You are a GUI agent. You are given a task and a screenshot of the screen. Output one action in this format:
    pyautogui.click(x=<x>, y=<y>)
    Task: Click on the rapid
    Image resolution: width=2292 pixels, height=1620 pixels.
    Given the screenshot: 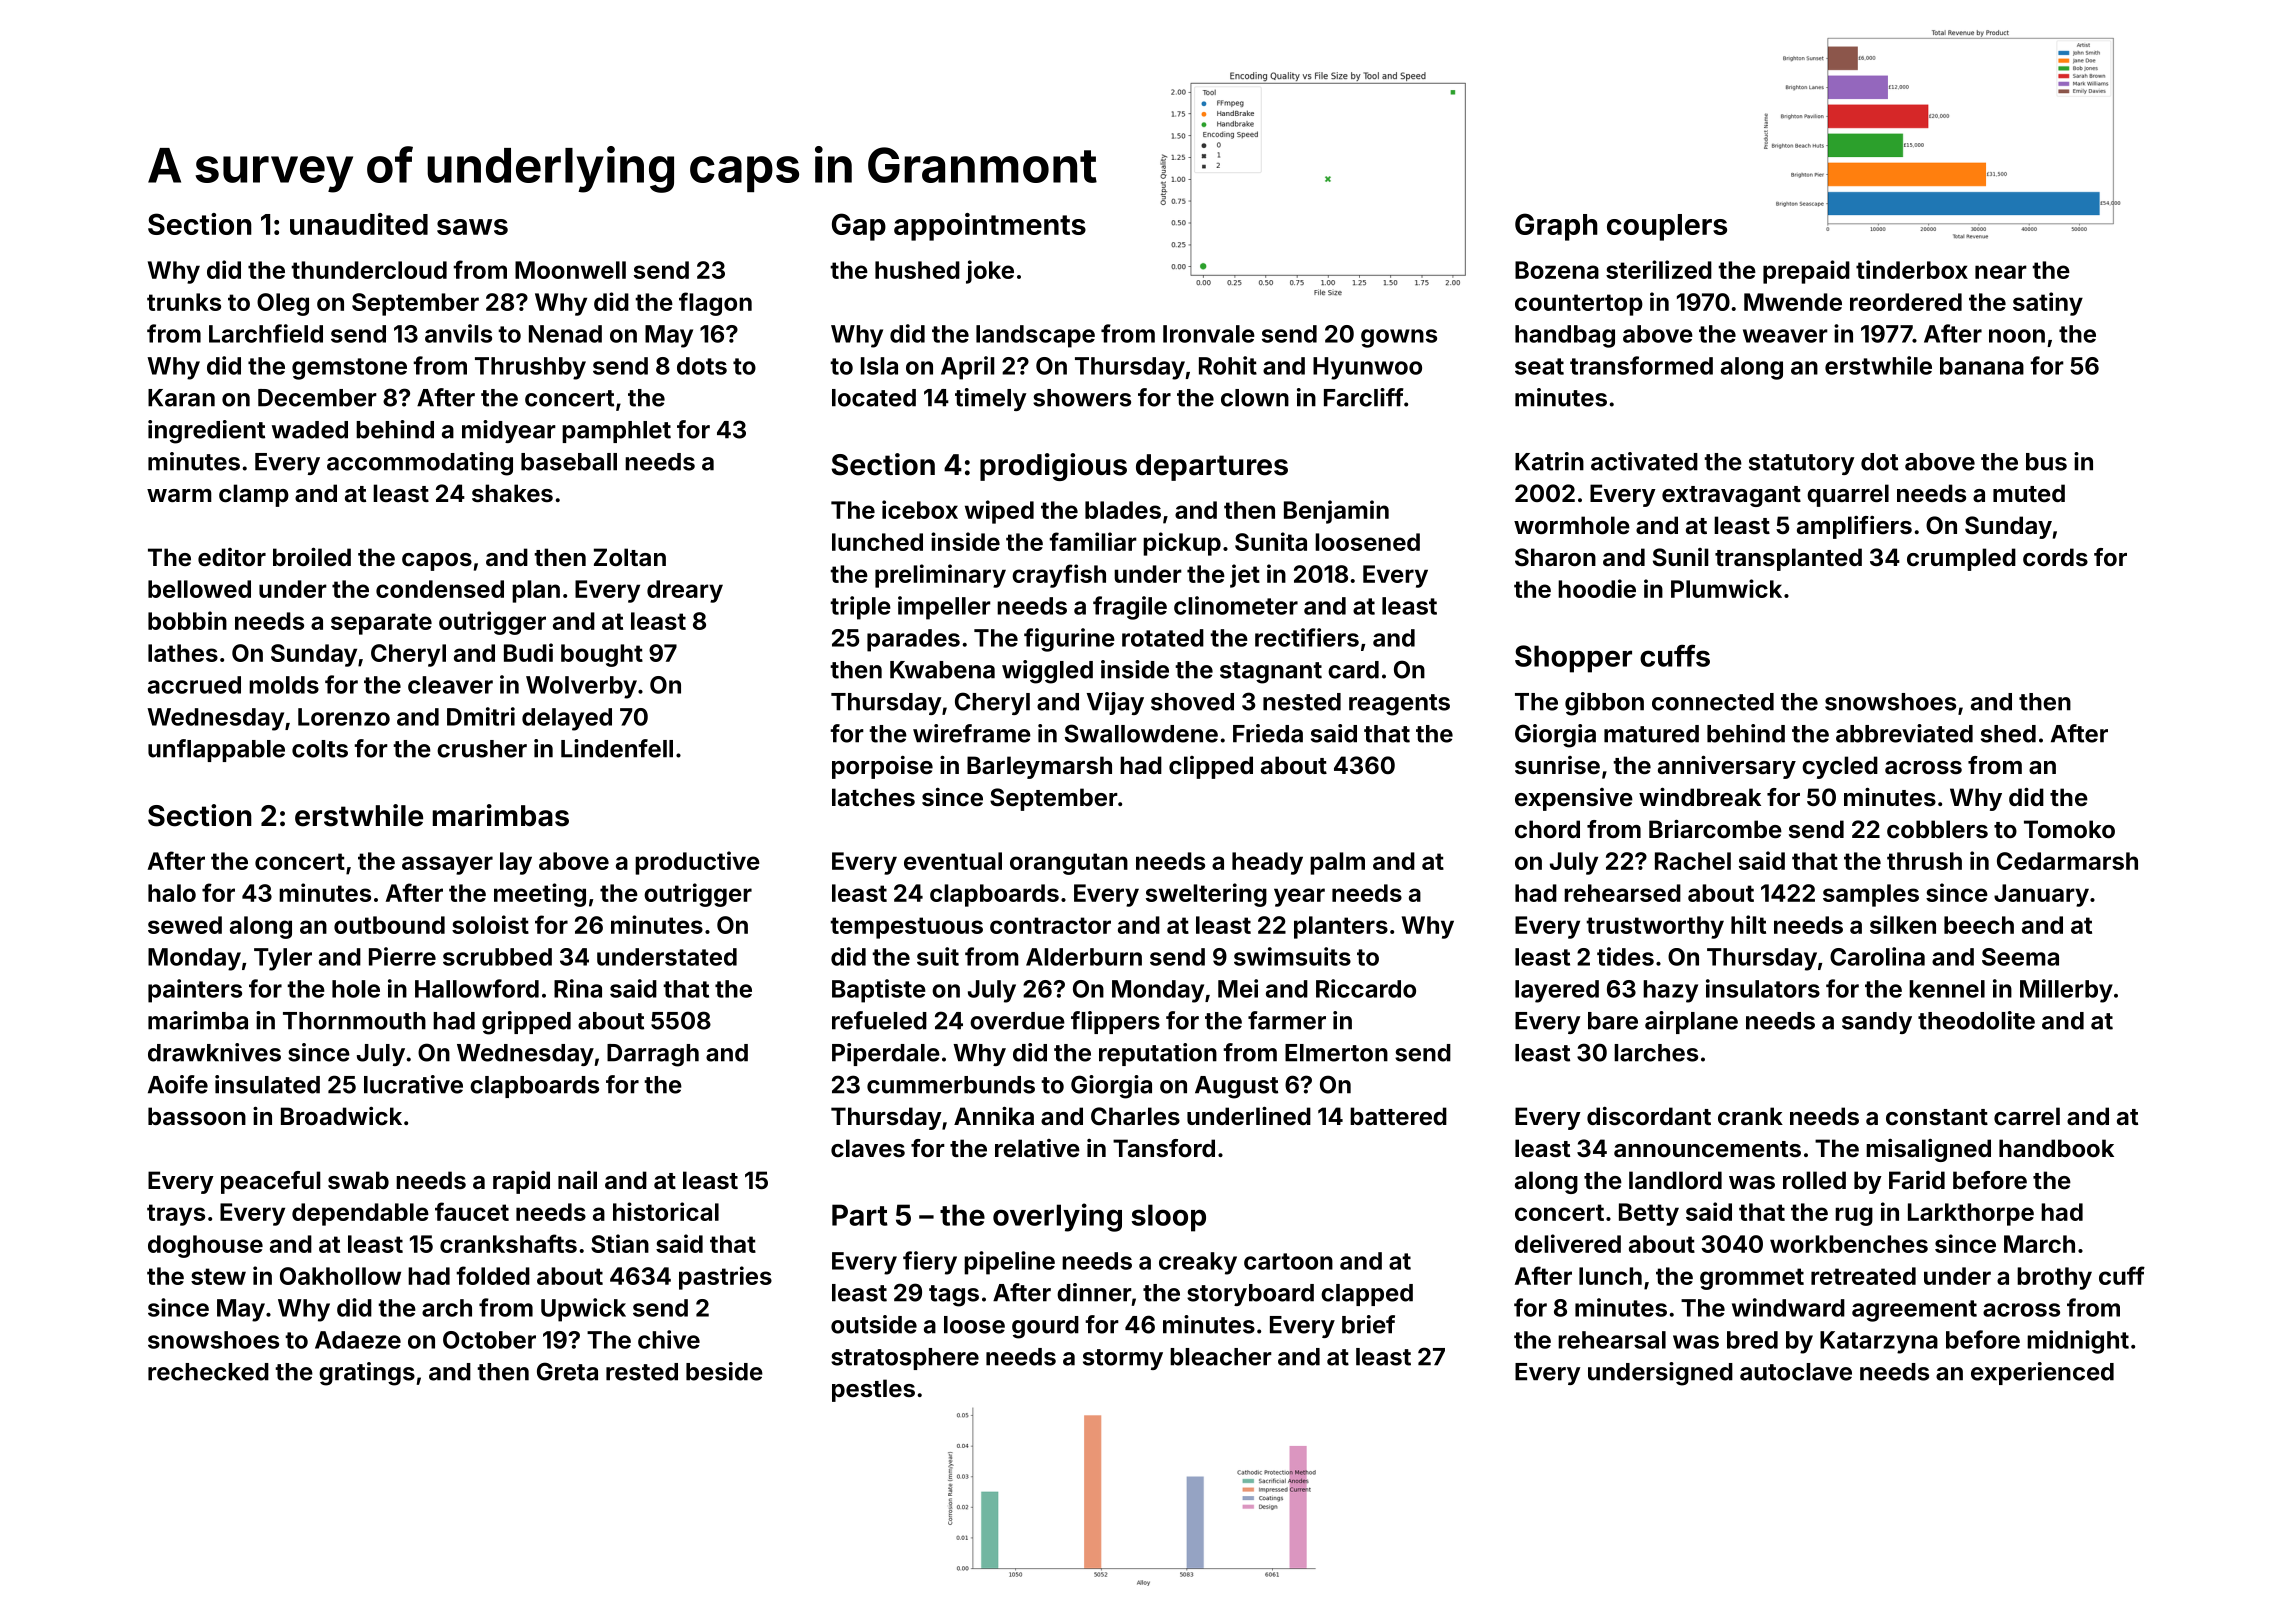 What is the action you would take?
    pyautogui.click(x=521, y=1182)
